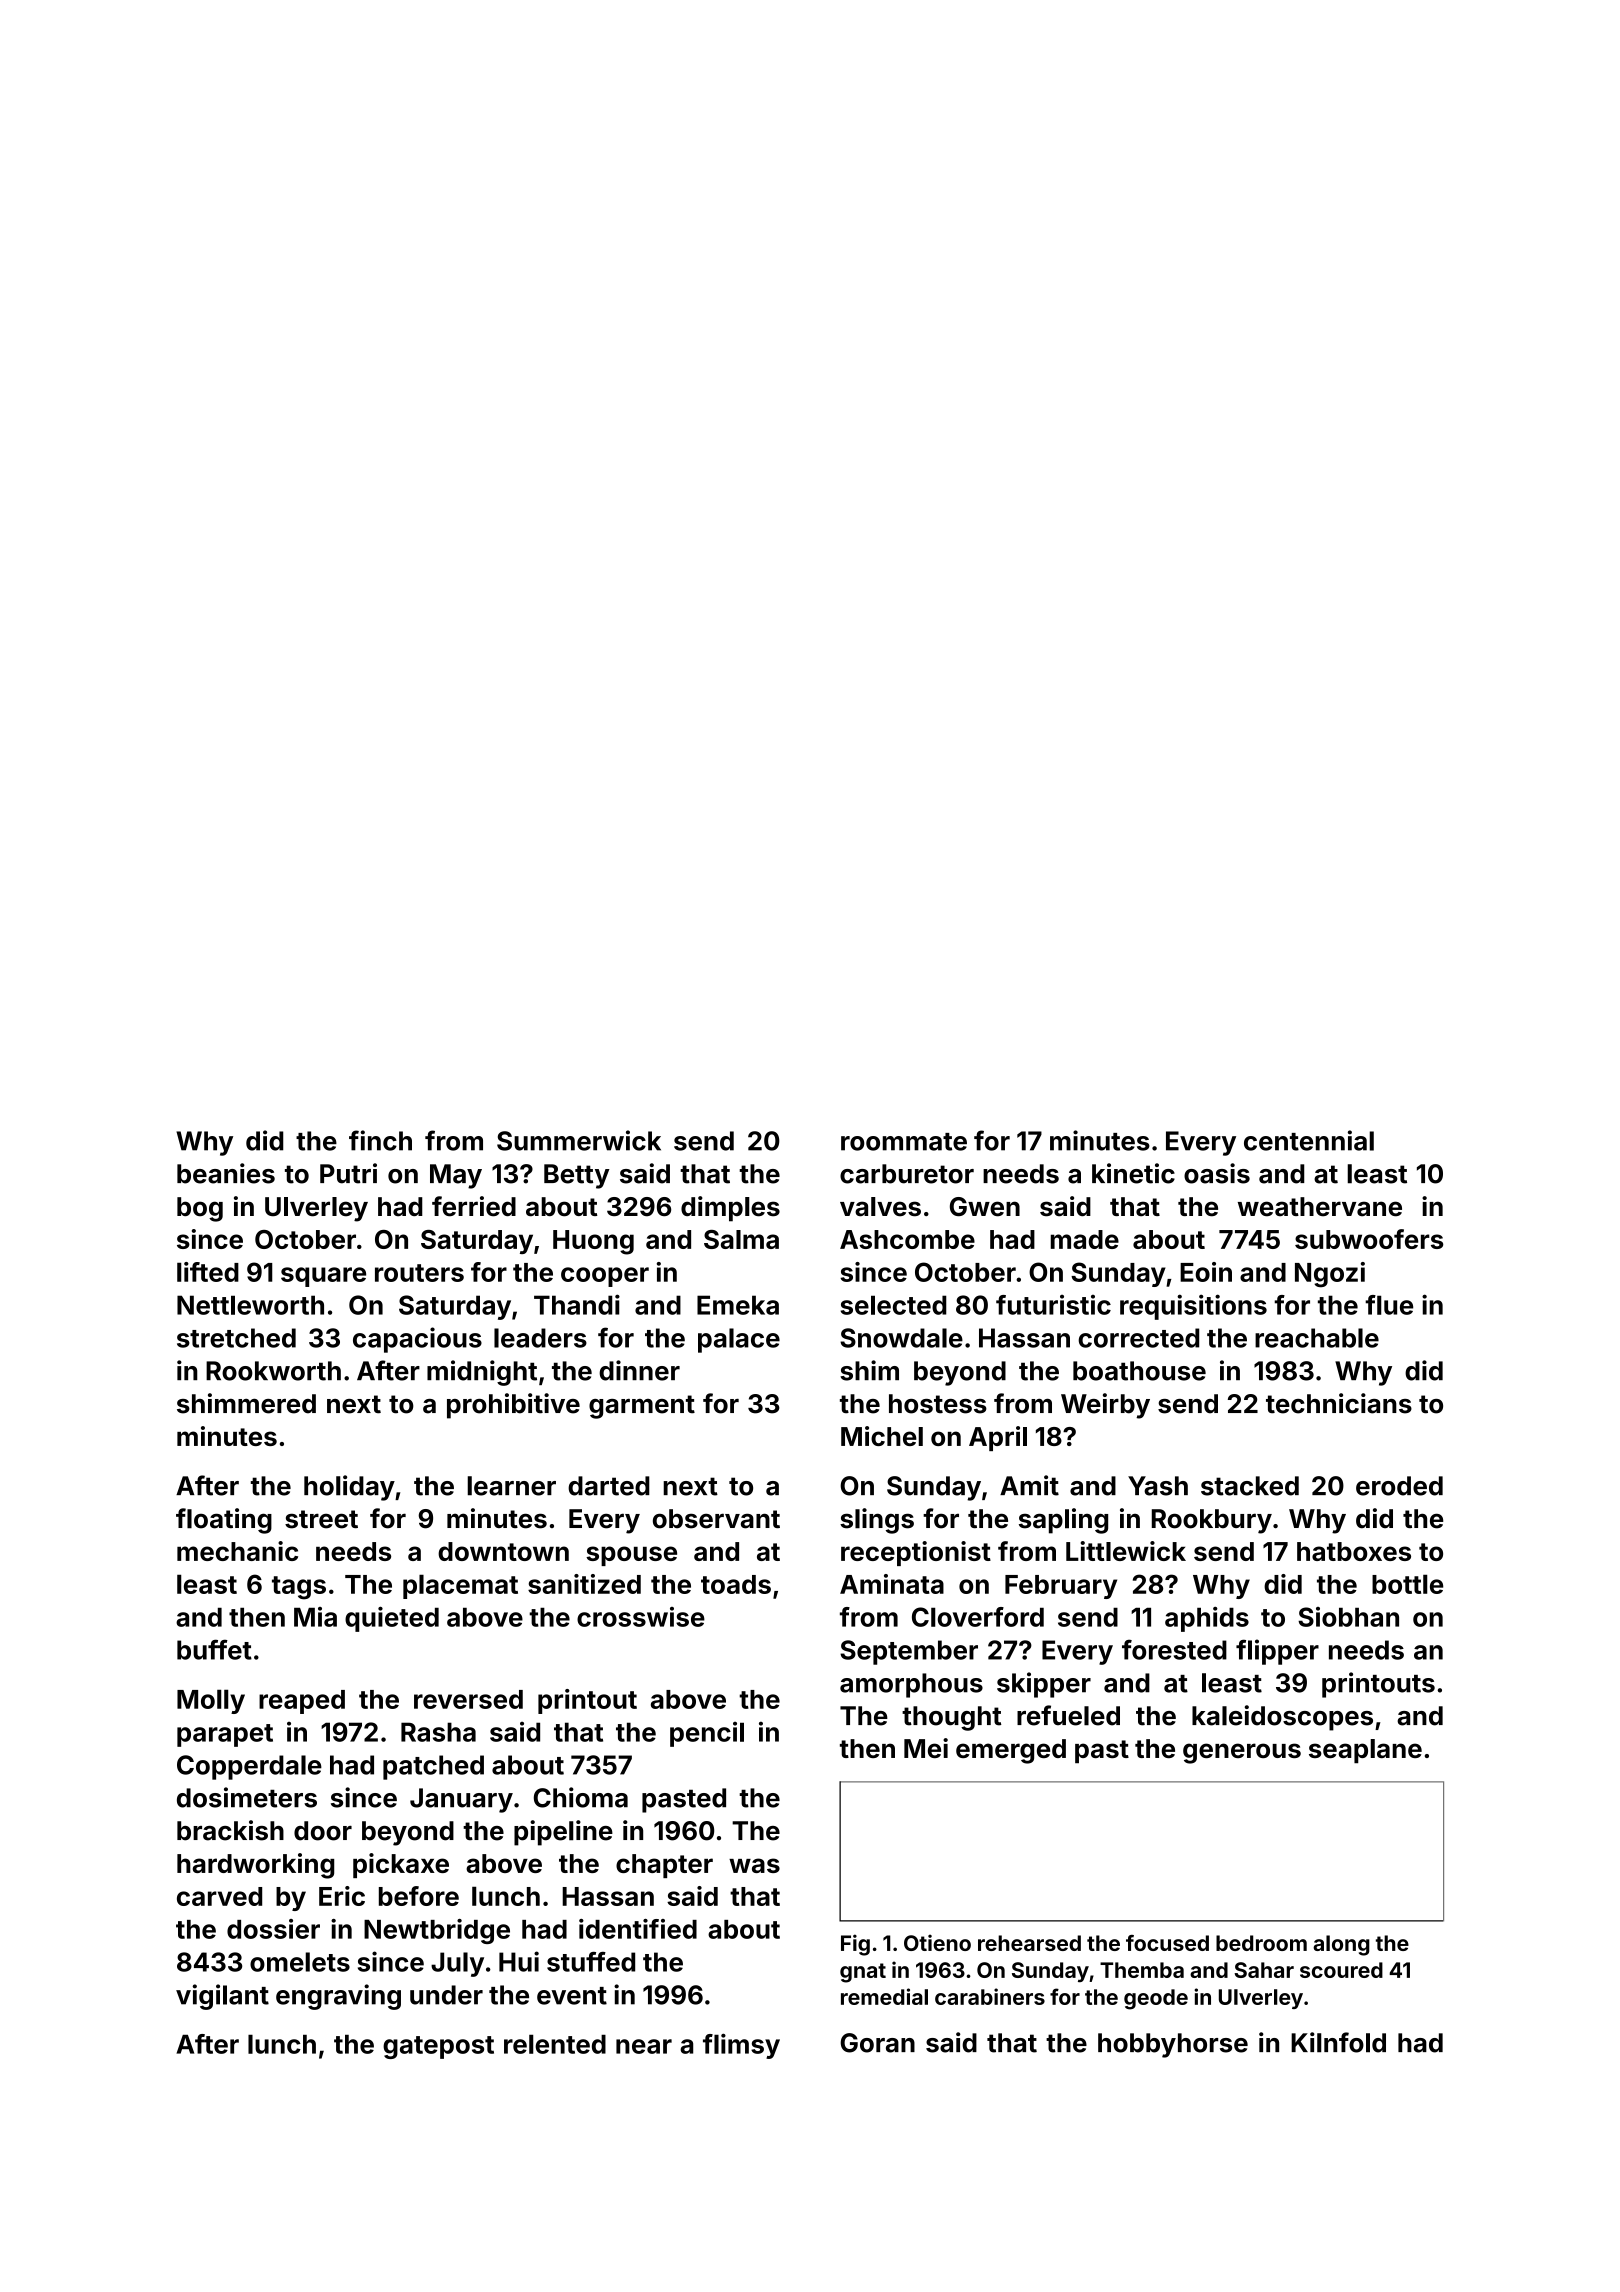  Describe the element at coordinates (1309, 1140) in the document. I see `centennial` at that location.
